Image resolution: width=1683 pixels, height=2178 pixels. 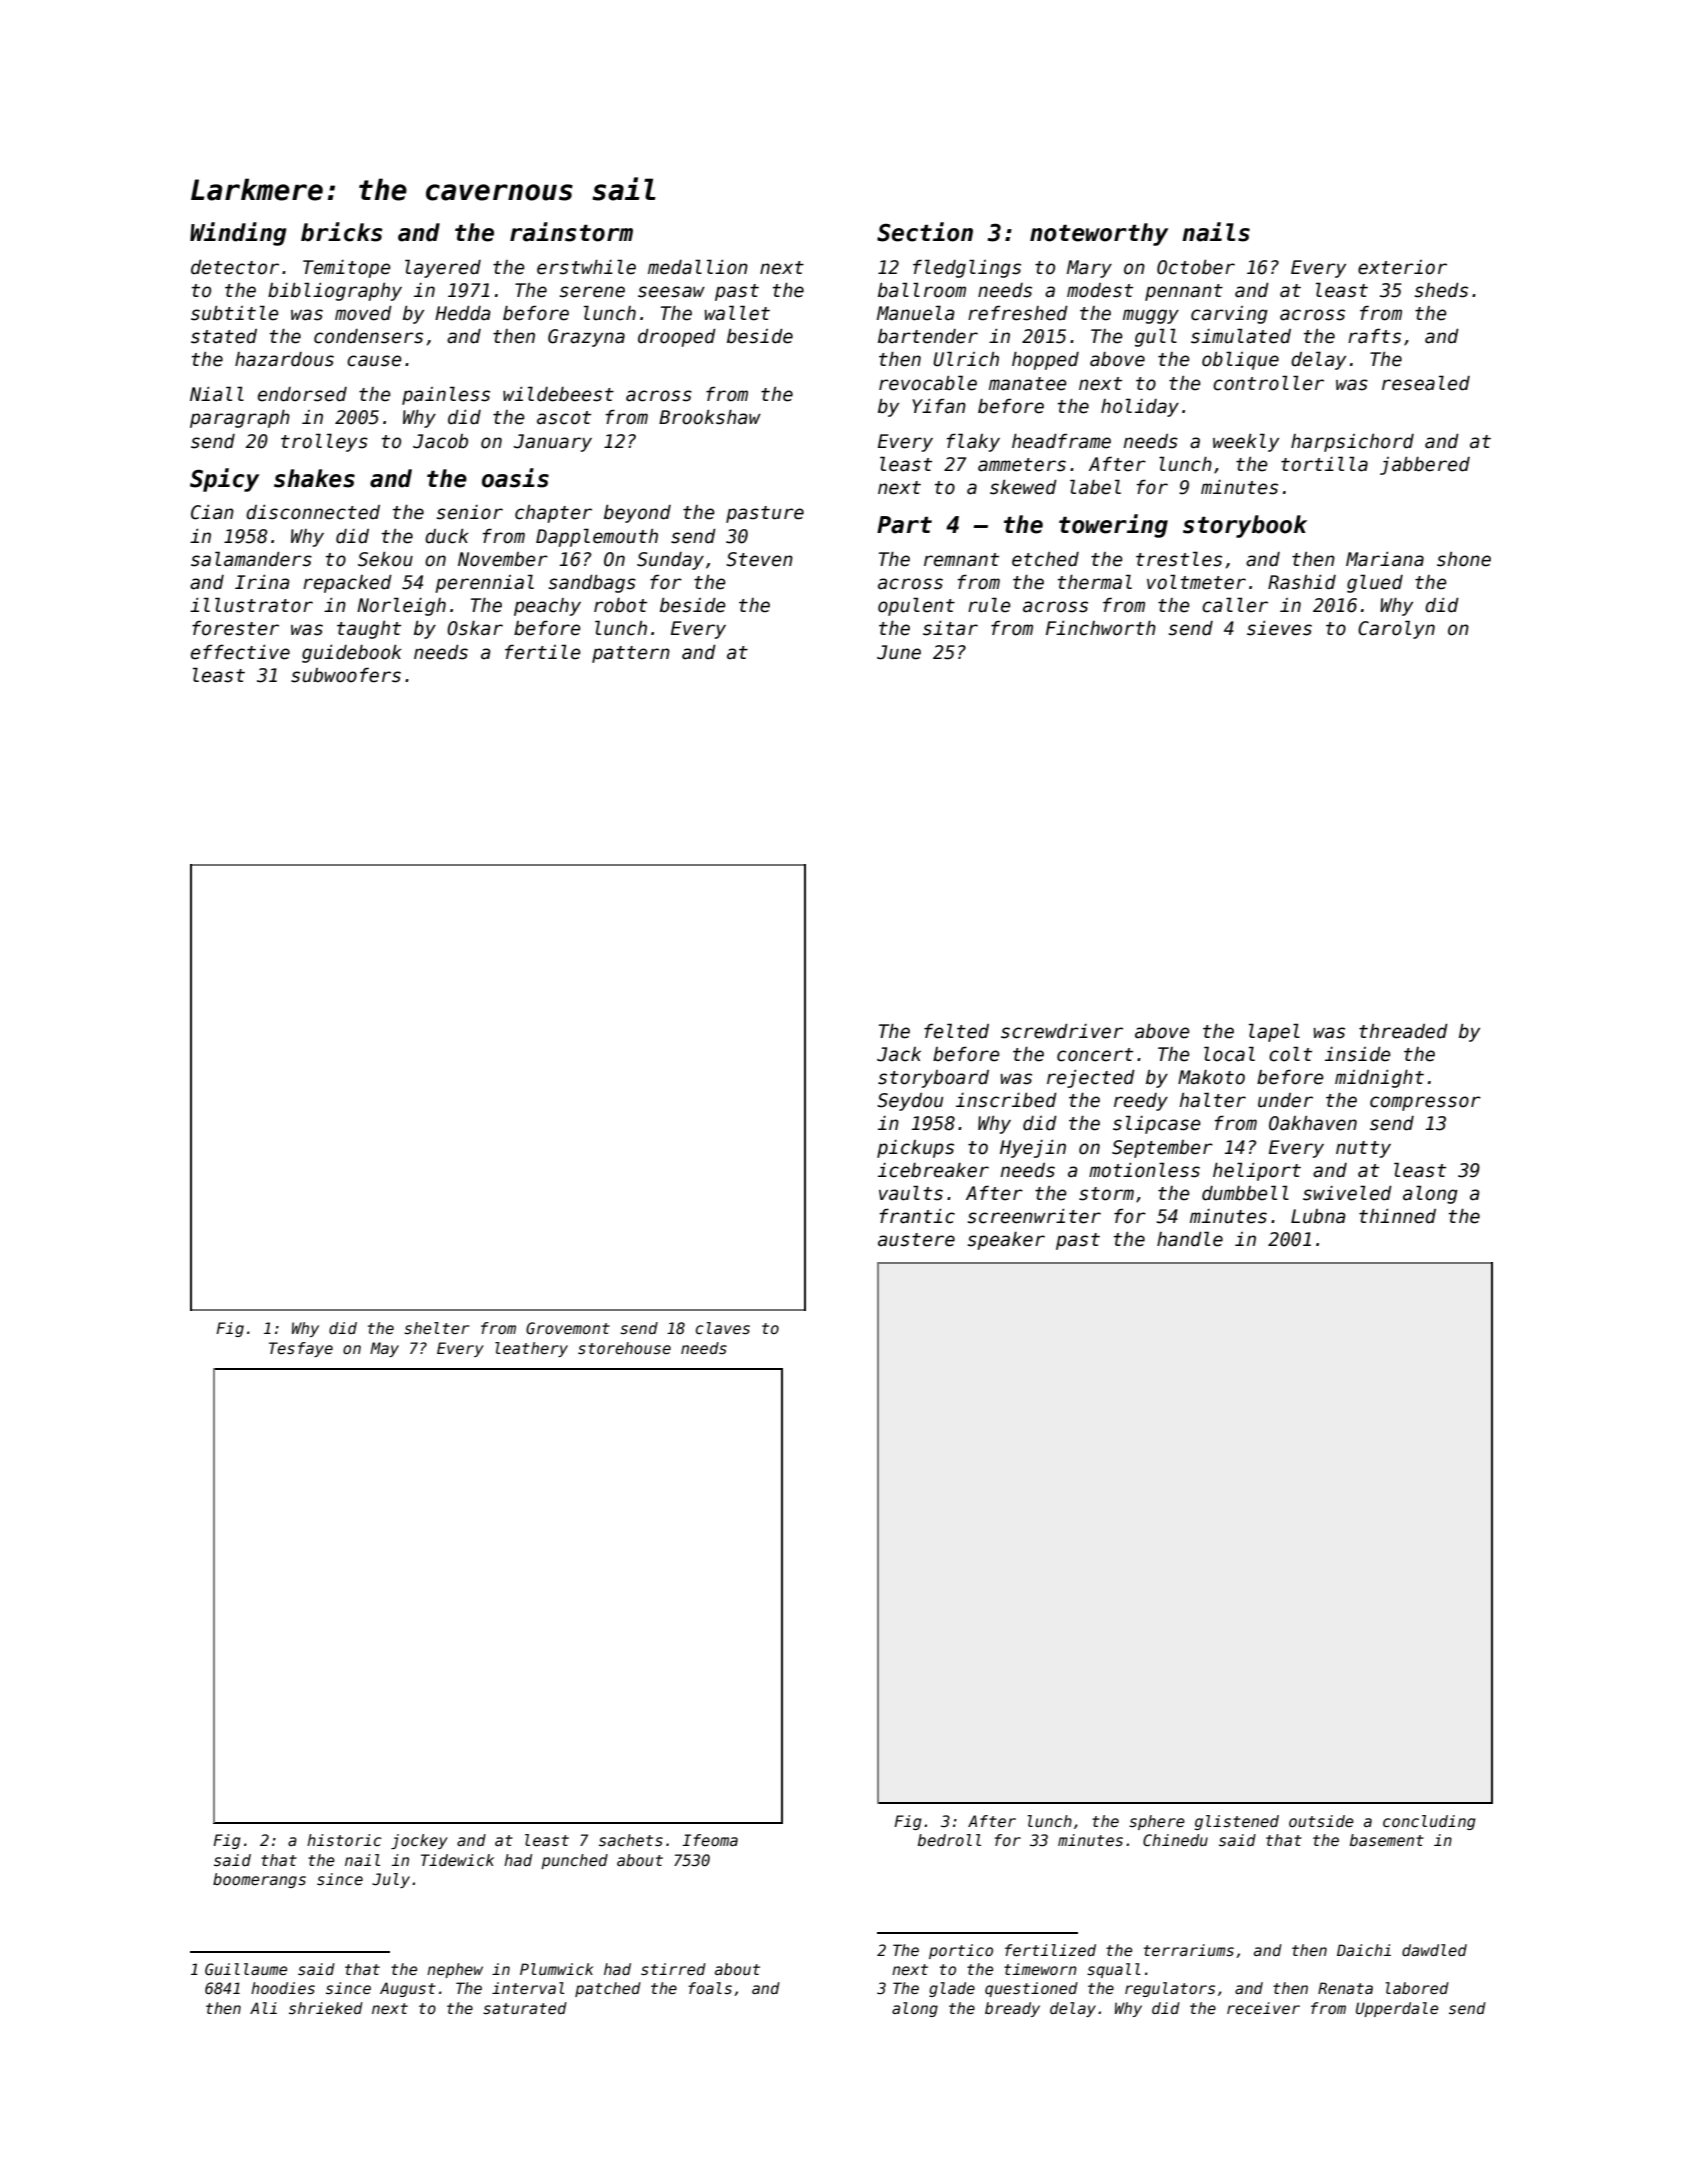 What do you see at coordinates (436, 1328) in the document?
I see `shelter` at bounding box center [436, 1328].
